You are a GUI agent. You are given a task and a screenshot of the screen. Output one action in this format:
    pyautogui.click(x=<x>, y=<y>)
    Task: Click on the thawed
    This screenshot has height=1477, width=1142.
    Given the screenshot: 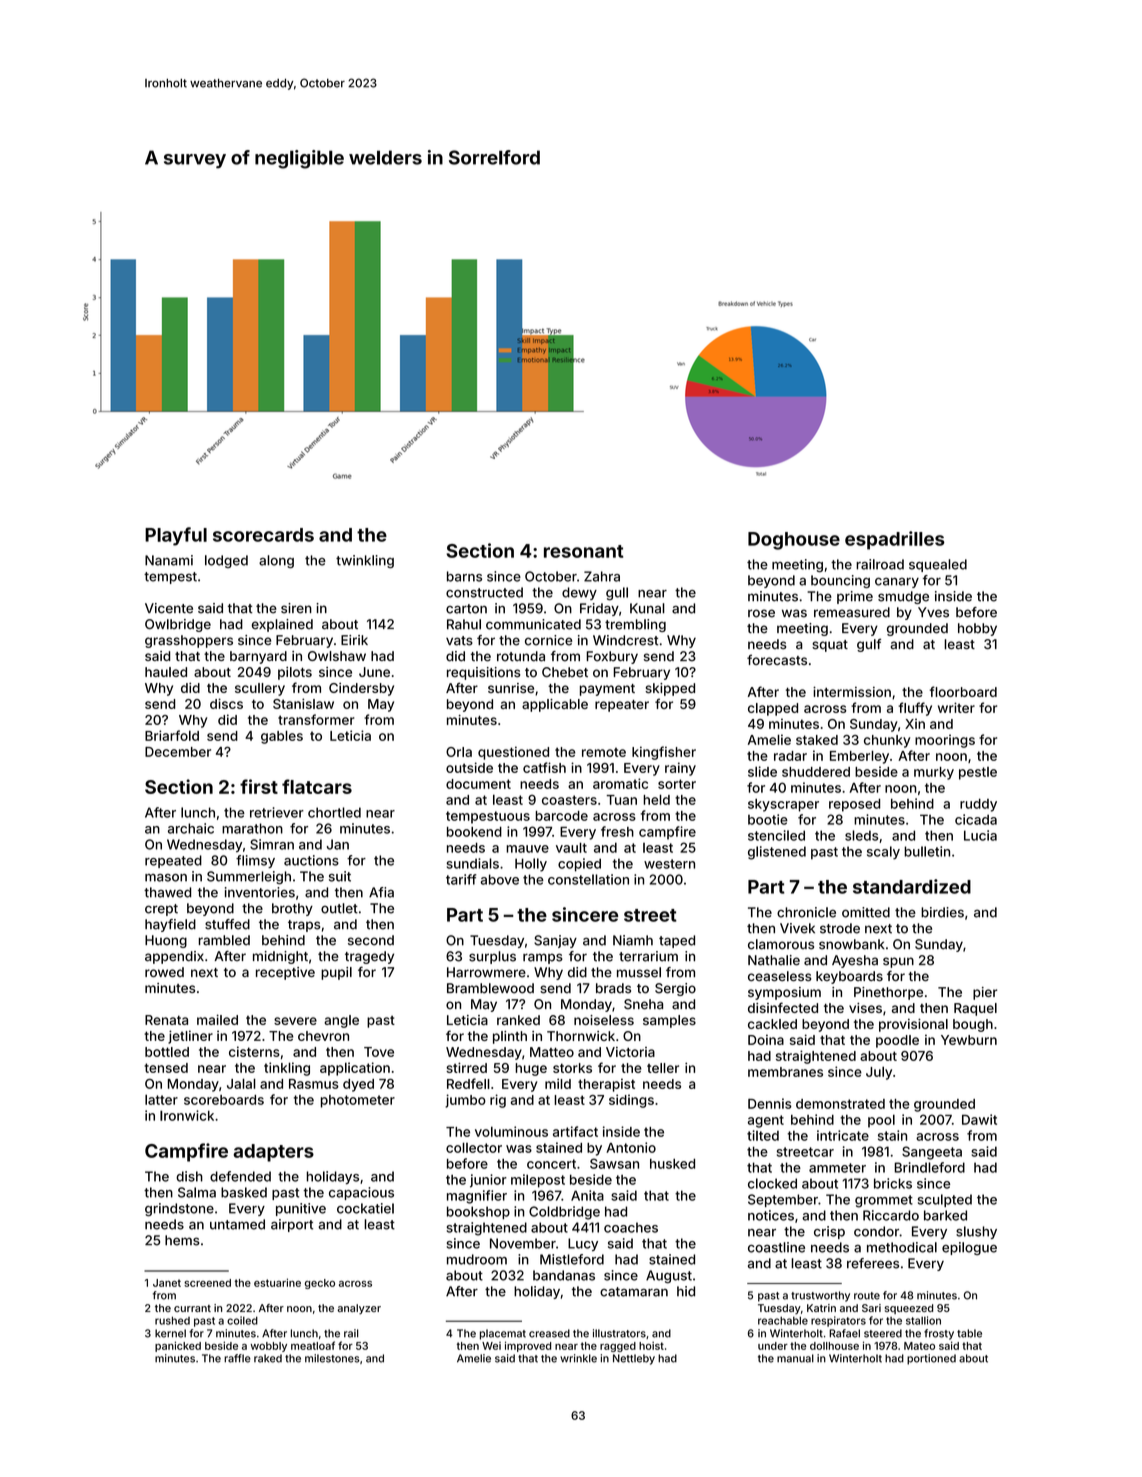 What is the action you would take?
    pyautogui.click(x=167, y=892)
